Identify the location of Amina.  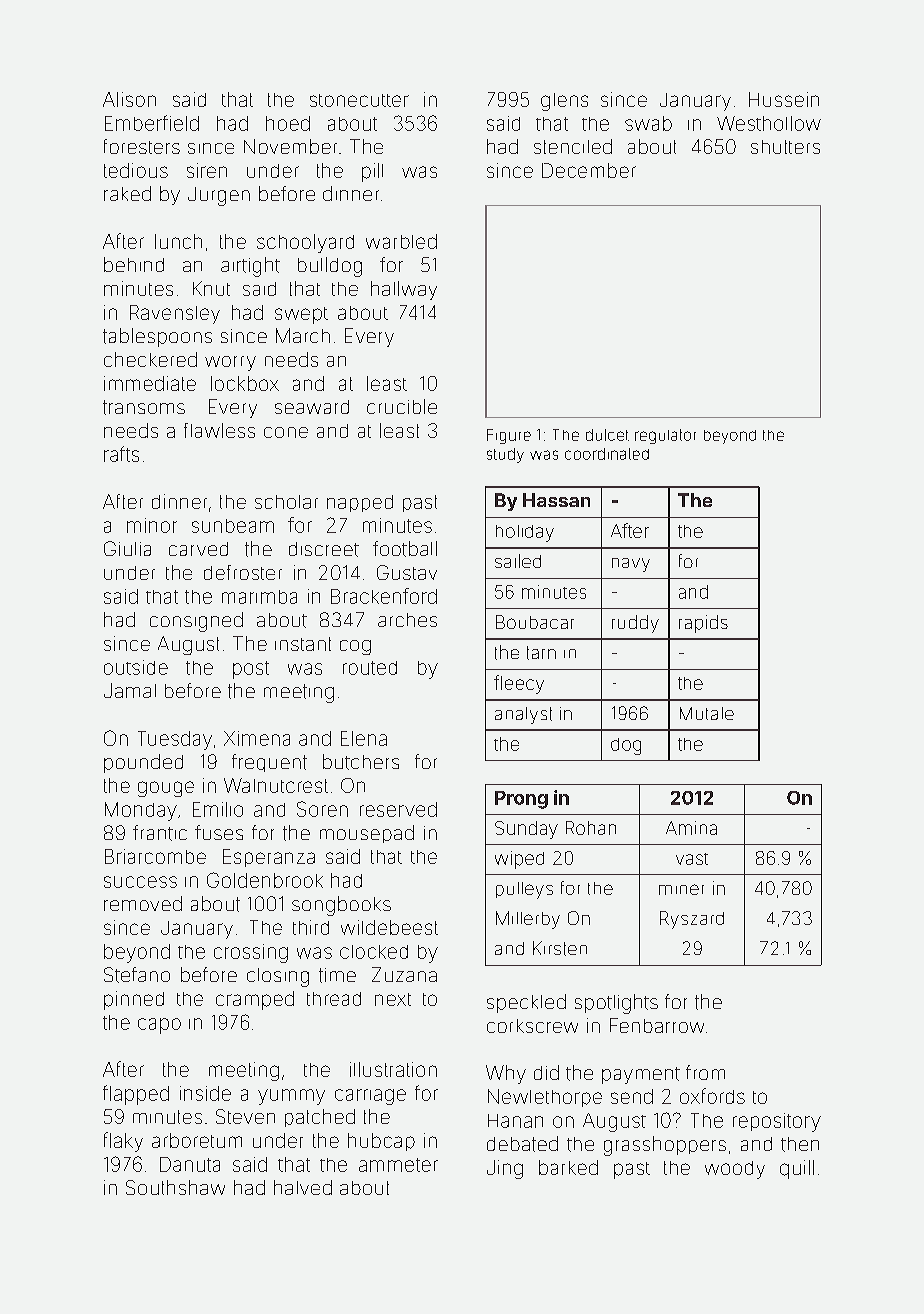
(691, 828).
